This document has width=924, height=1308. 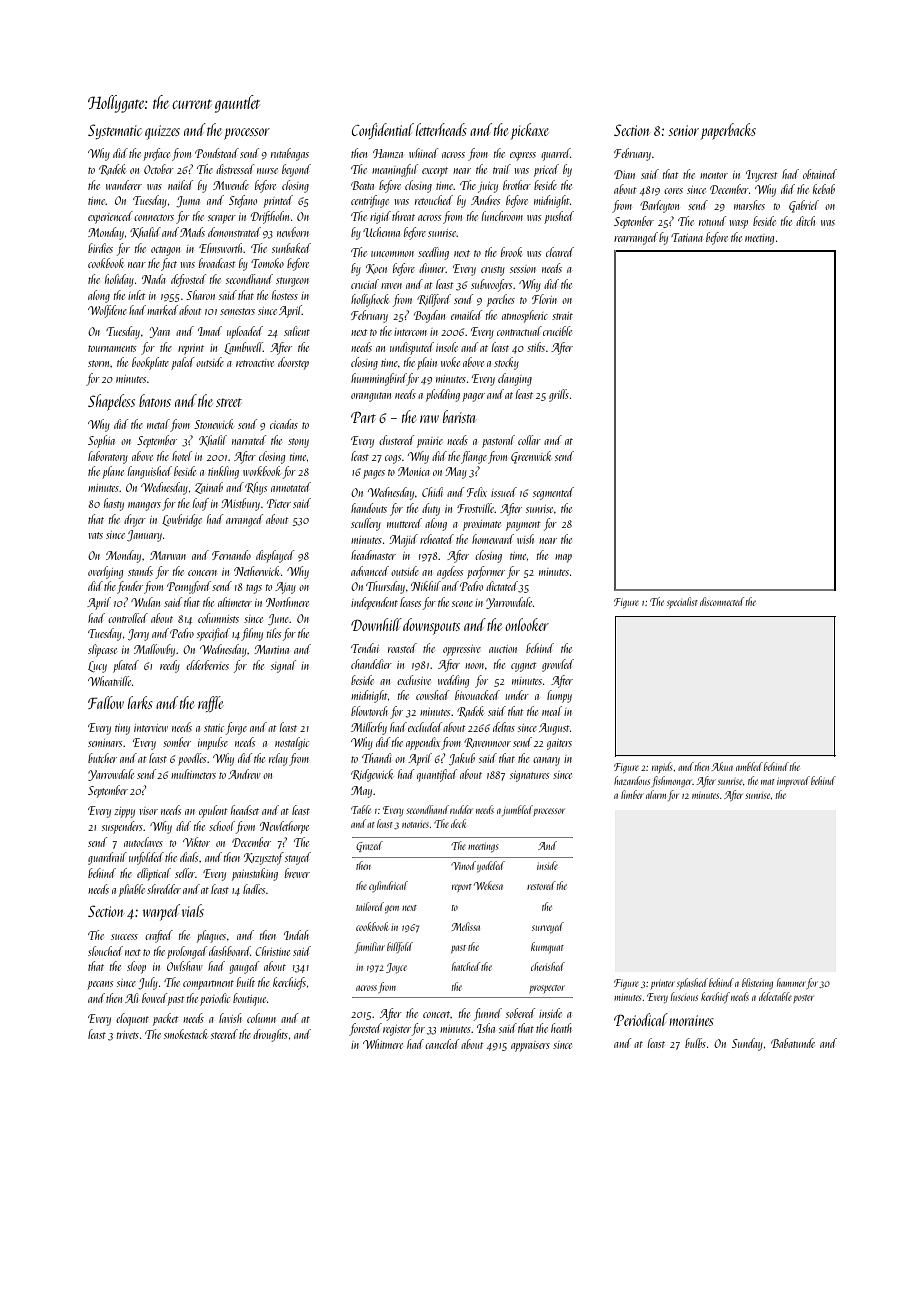 What do you see at coordinates (747, 1044) in the document?
I see `Sunday` at bounding box center [747, 1044].
